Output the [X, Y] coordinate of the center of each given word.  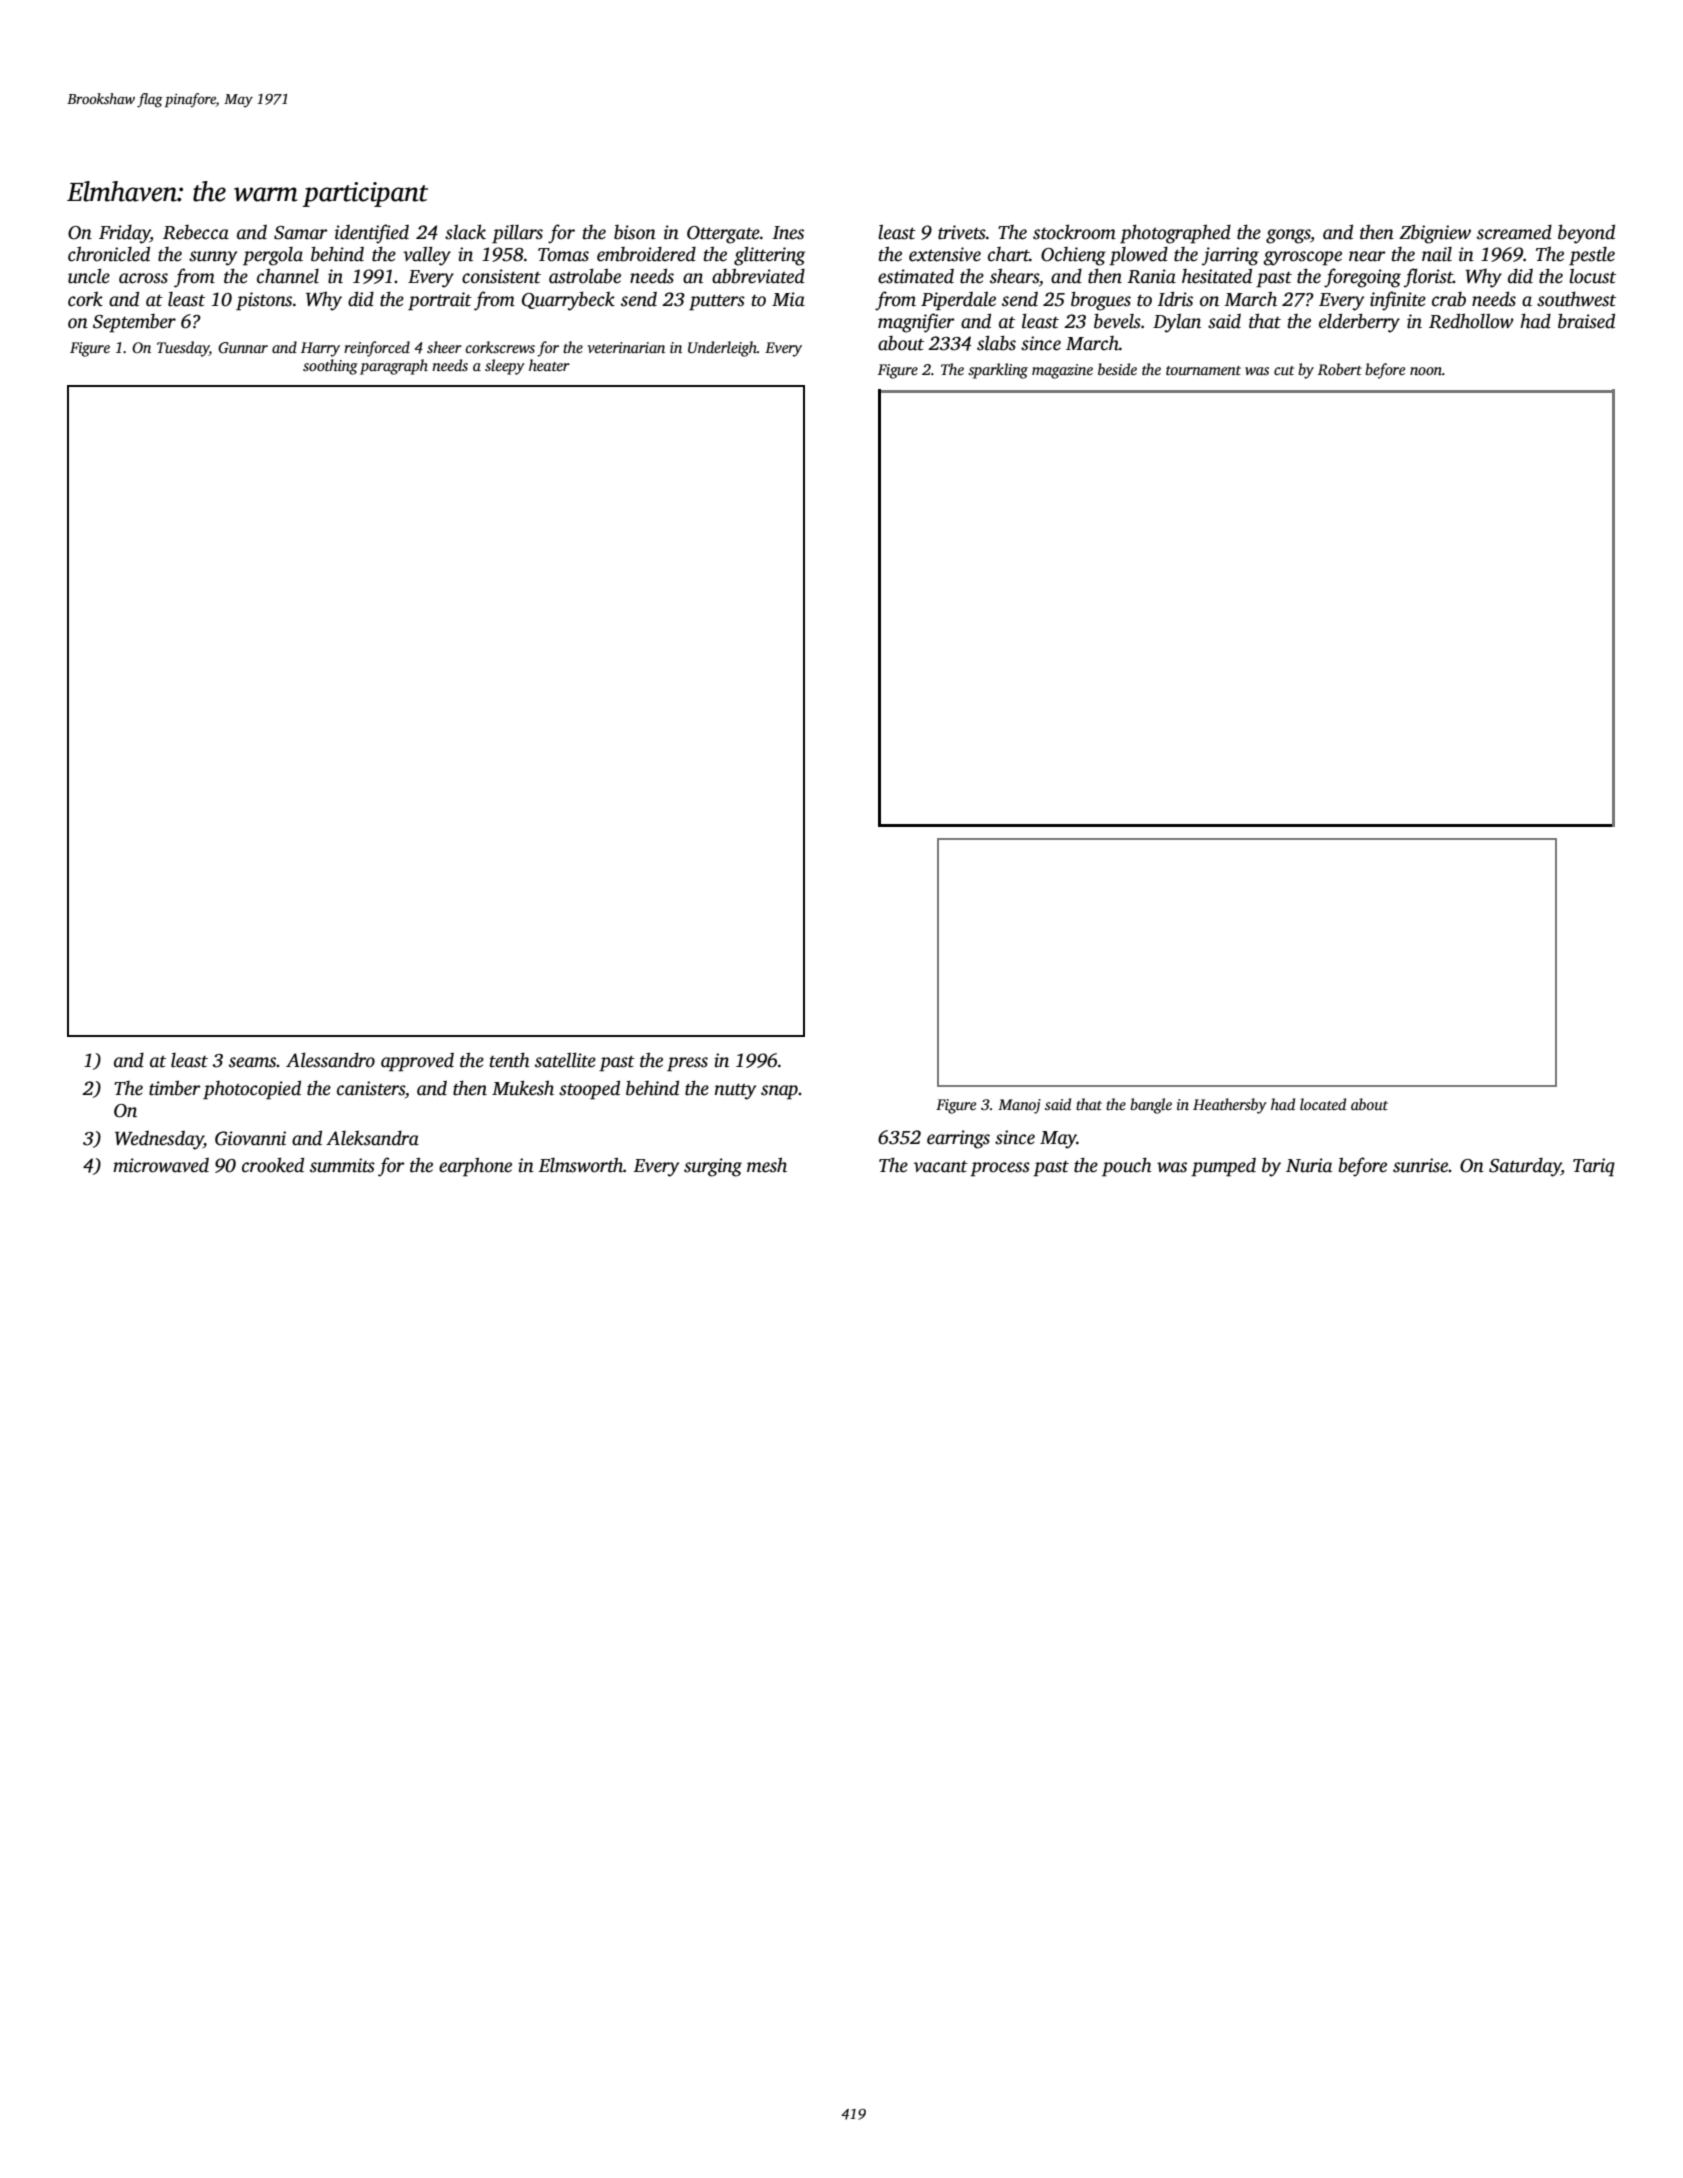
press [687, 1064]
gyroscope [1302, 258]
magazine [1062, 371]
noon [1426, 371]
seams [253, 1062]
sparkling [998, 371]
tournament [1203, 370]
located [1323, 1104]
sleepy [505, 367]
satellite [565, 1060]
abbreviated [758, 276]
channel [288, 276]
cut [1284, 370]
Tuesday [183, 349]
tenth [510, 1060]
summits [342, 1165]
